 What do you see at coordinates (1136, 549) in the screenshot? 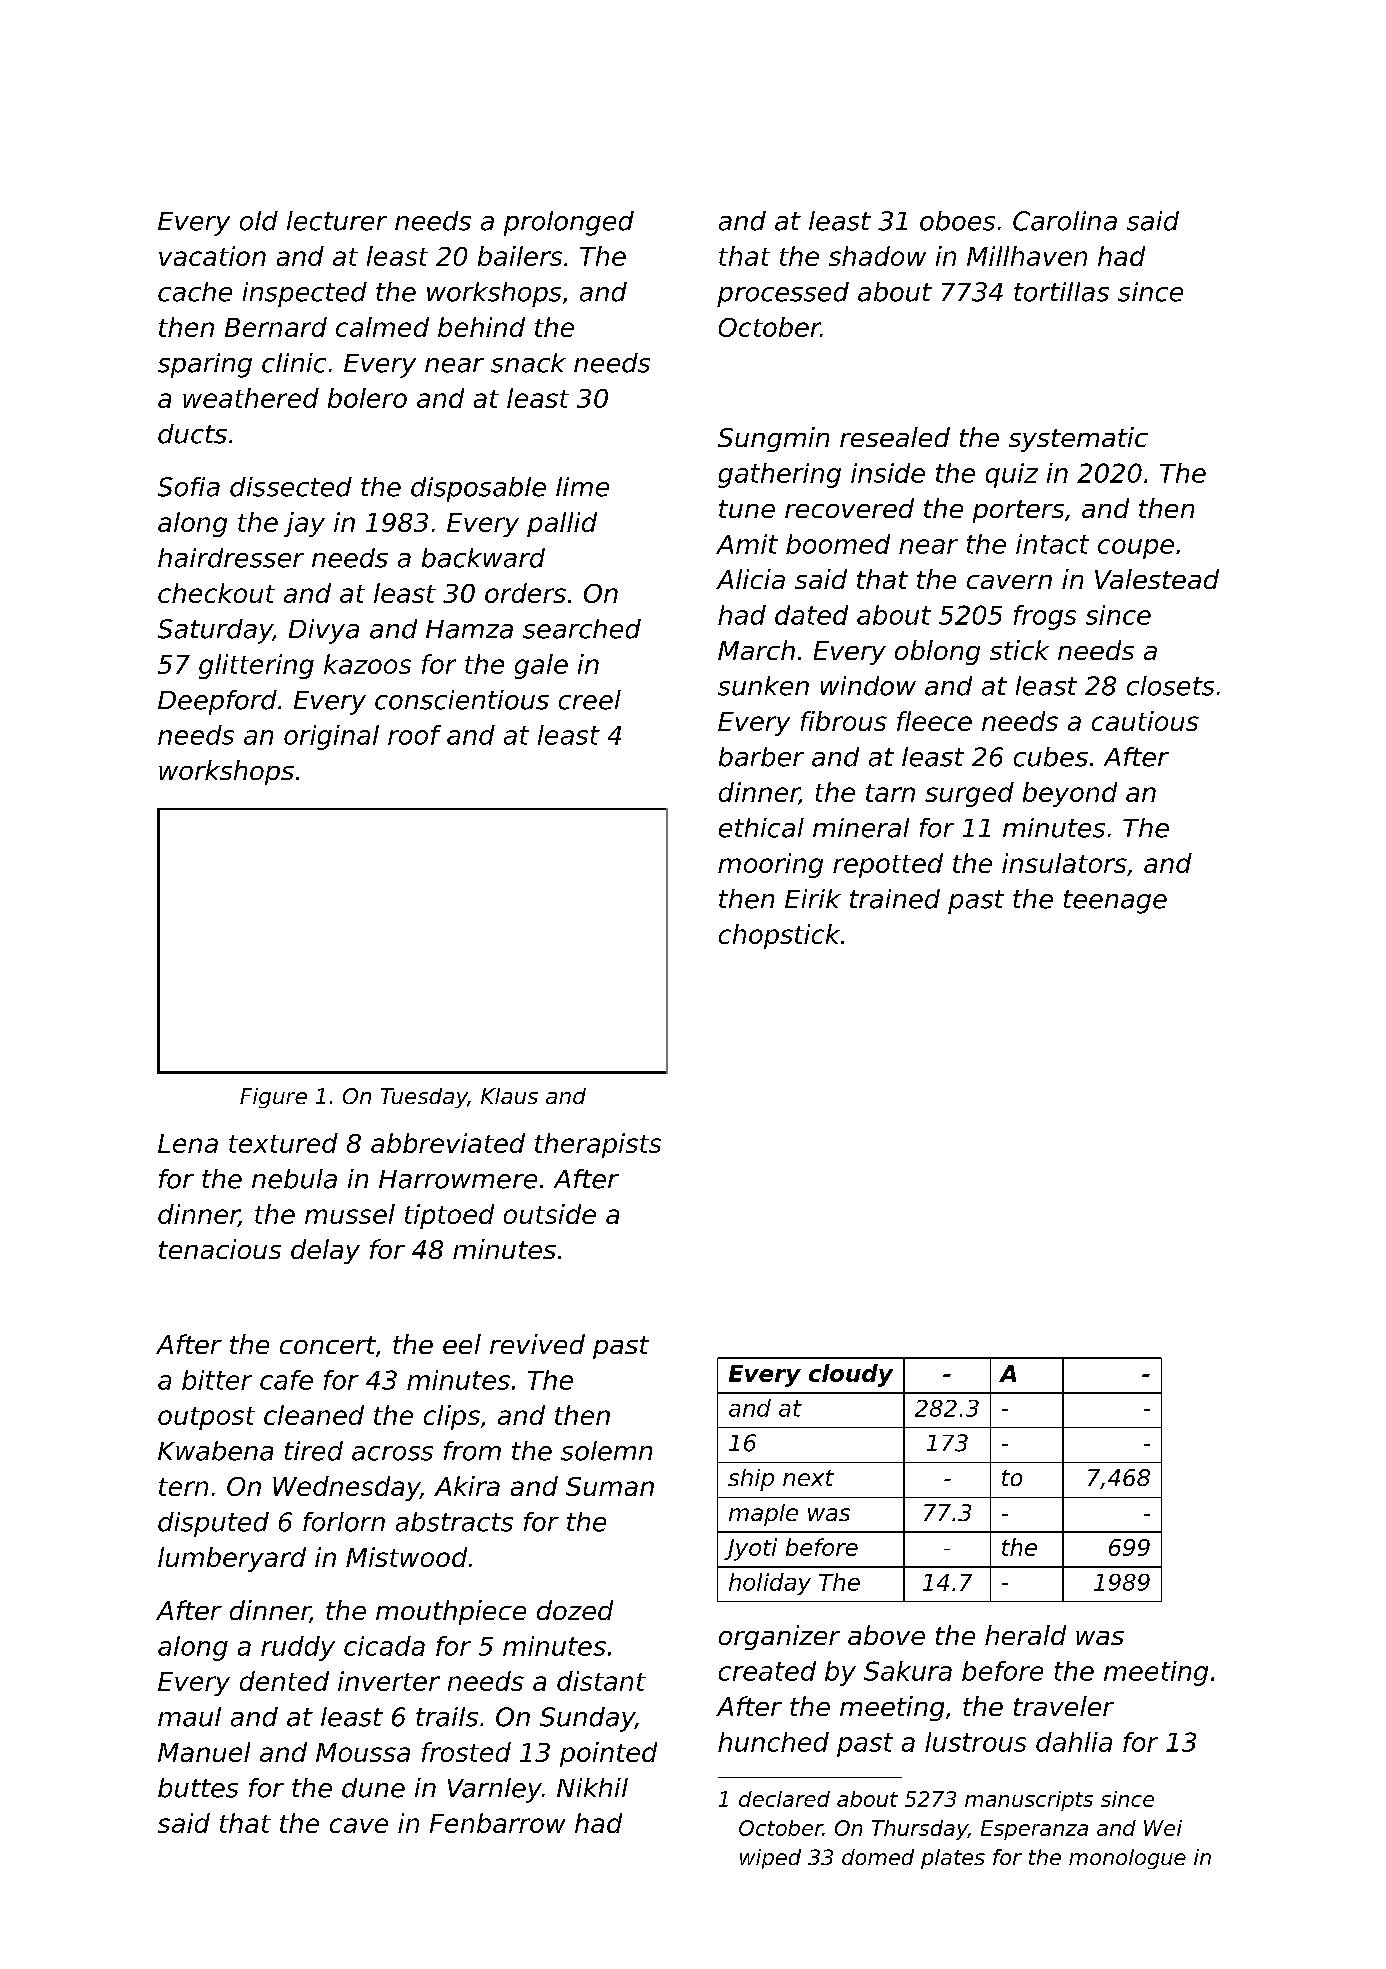
I see `coupe` at bounding box center [1136, 549].
